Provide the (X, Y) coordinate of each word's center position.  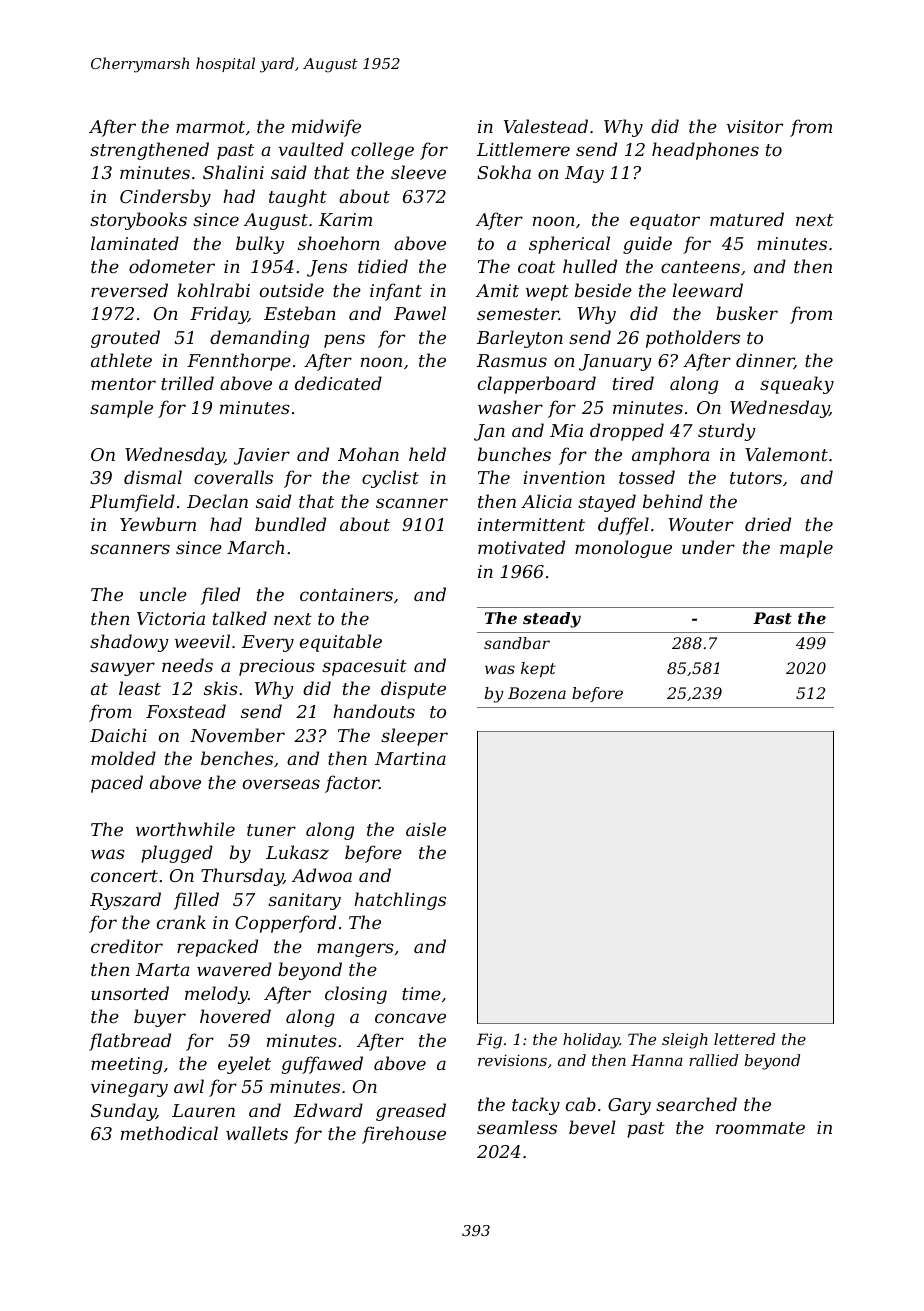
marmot (210, 127)
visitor (755, 126)
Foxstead (186, 711)
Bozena (537, 693)
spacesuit (364, 667)
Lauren (203, 1110)
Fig (489, 1041)
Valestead (546, 126)
